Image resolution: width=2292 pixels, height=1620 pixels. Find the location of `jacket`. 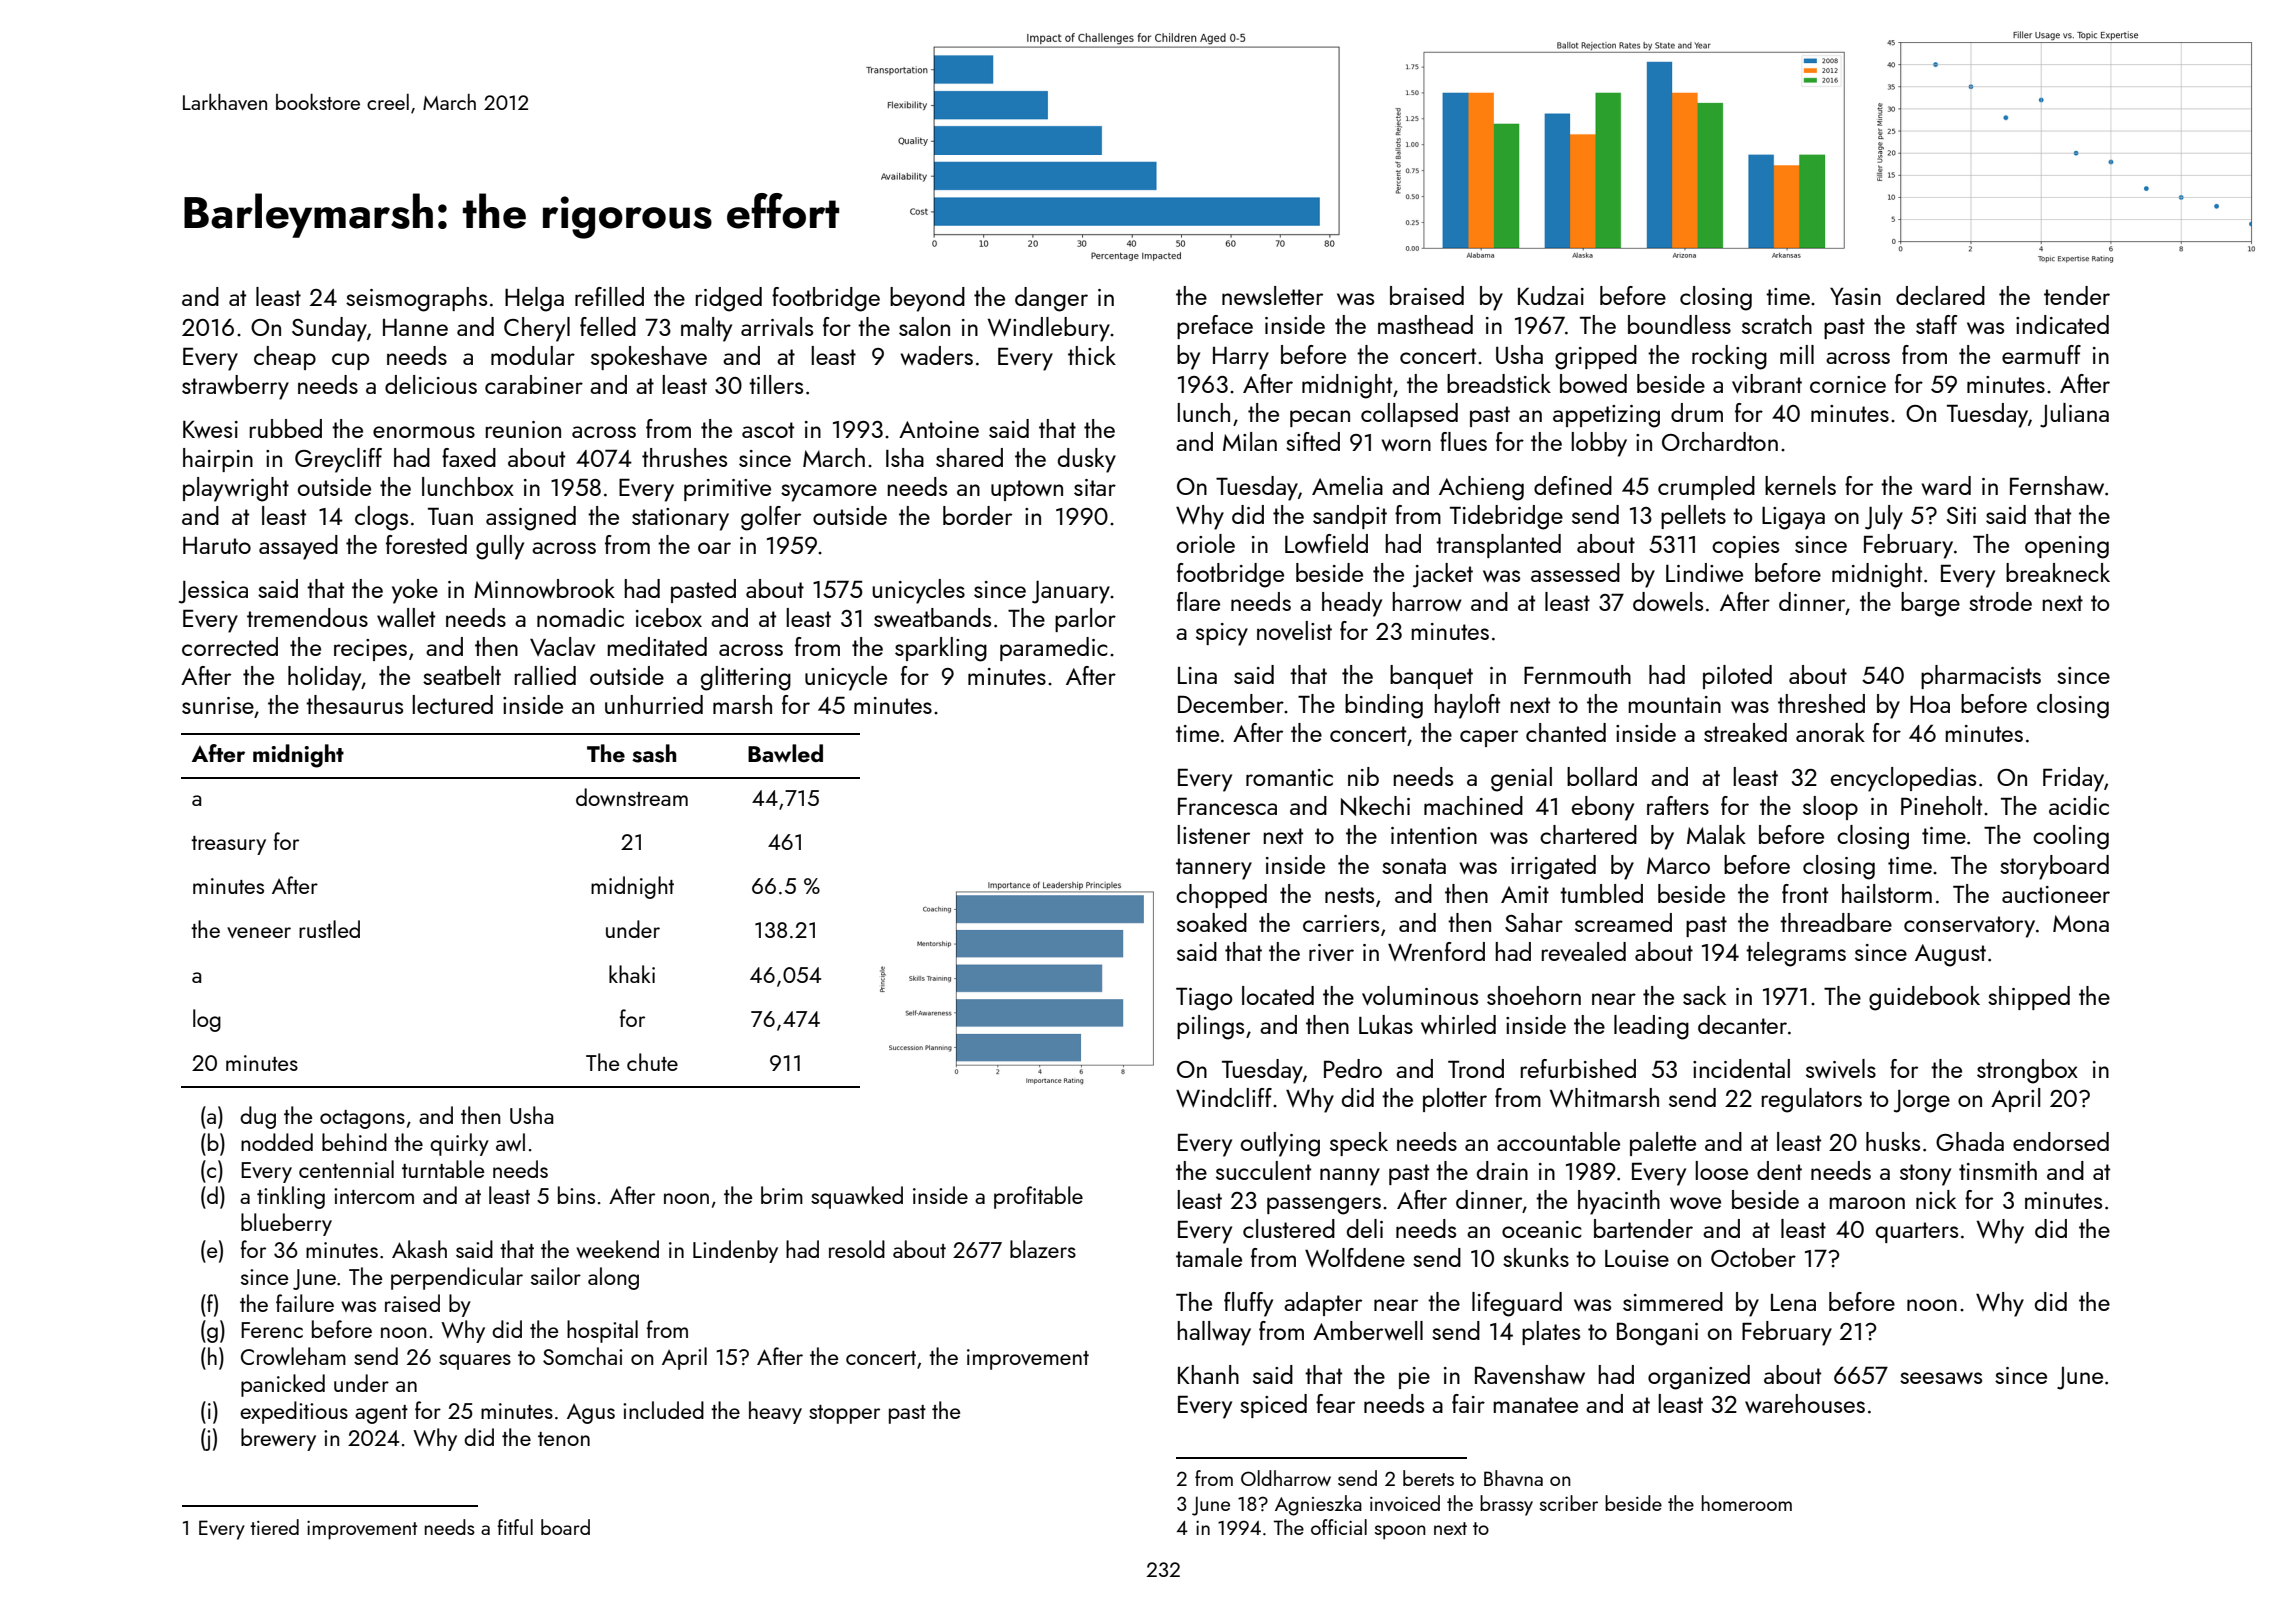

jacket is located at coordinates (1443, 575).
